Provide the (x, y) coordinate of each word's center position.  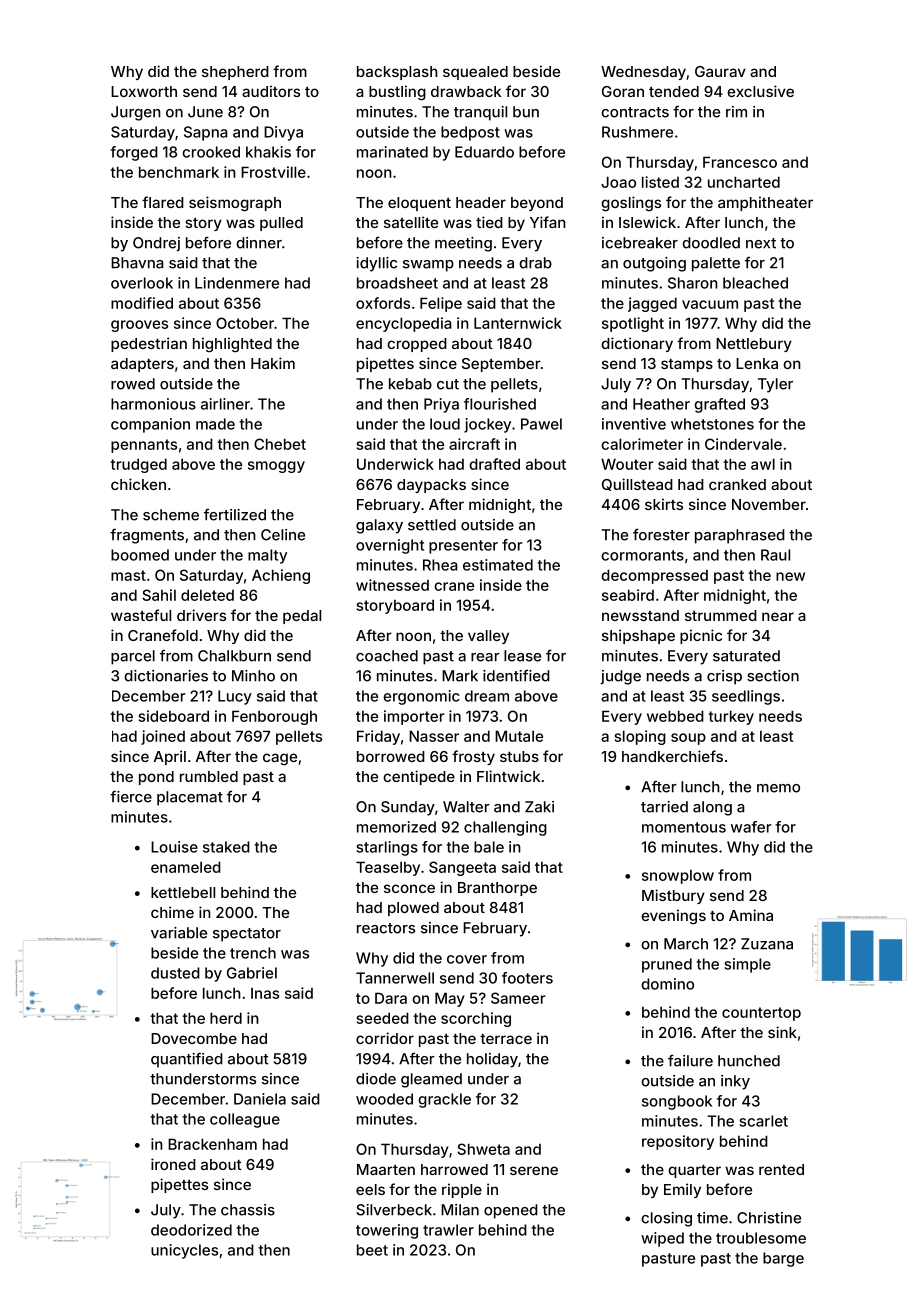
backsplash (397, 73)
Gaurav (720, 71)
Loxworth (144, 91)
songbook (677, 1102)
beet (372, 1250)
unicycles (184, 1251)
